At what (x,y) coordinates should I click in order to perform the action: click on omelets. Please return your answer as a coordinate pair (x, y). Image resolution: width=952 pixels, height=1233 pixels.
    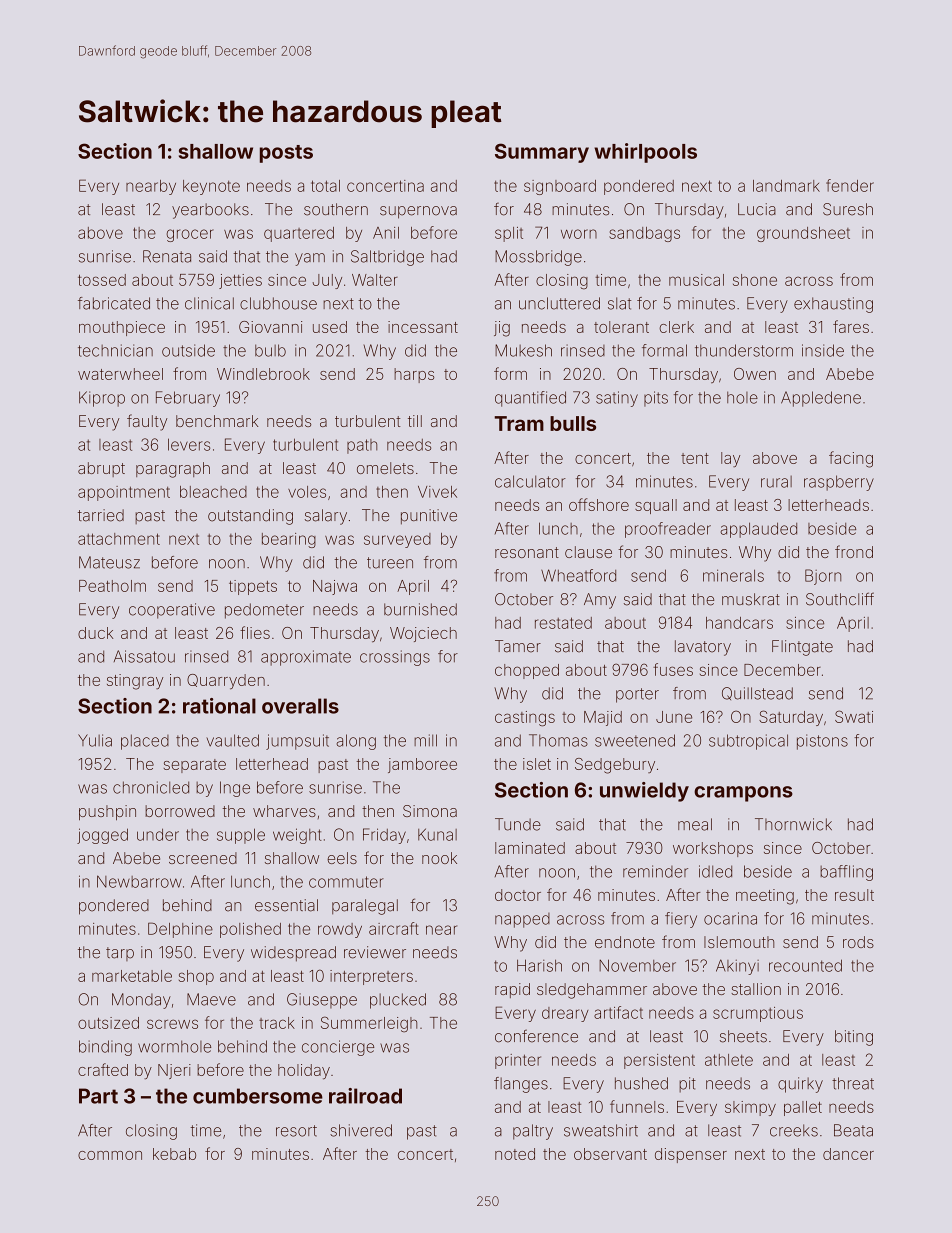
    Looking at the image, I should click on (385, 468).
